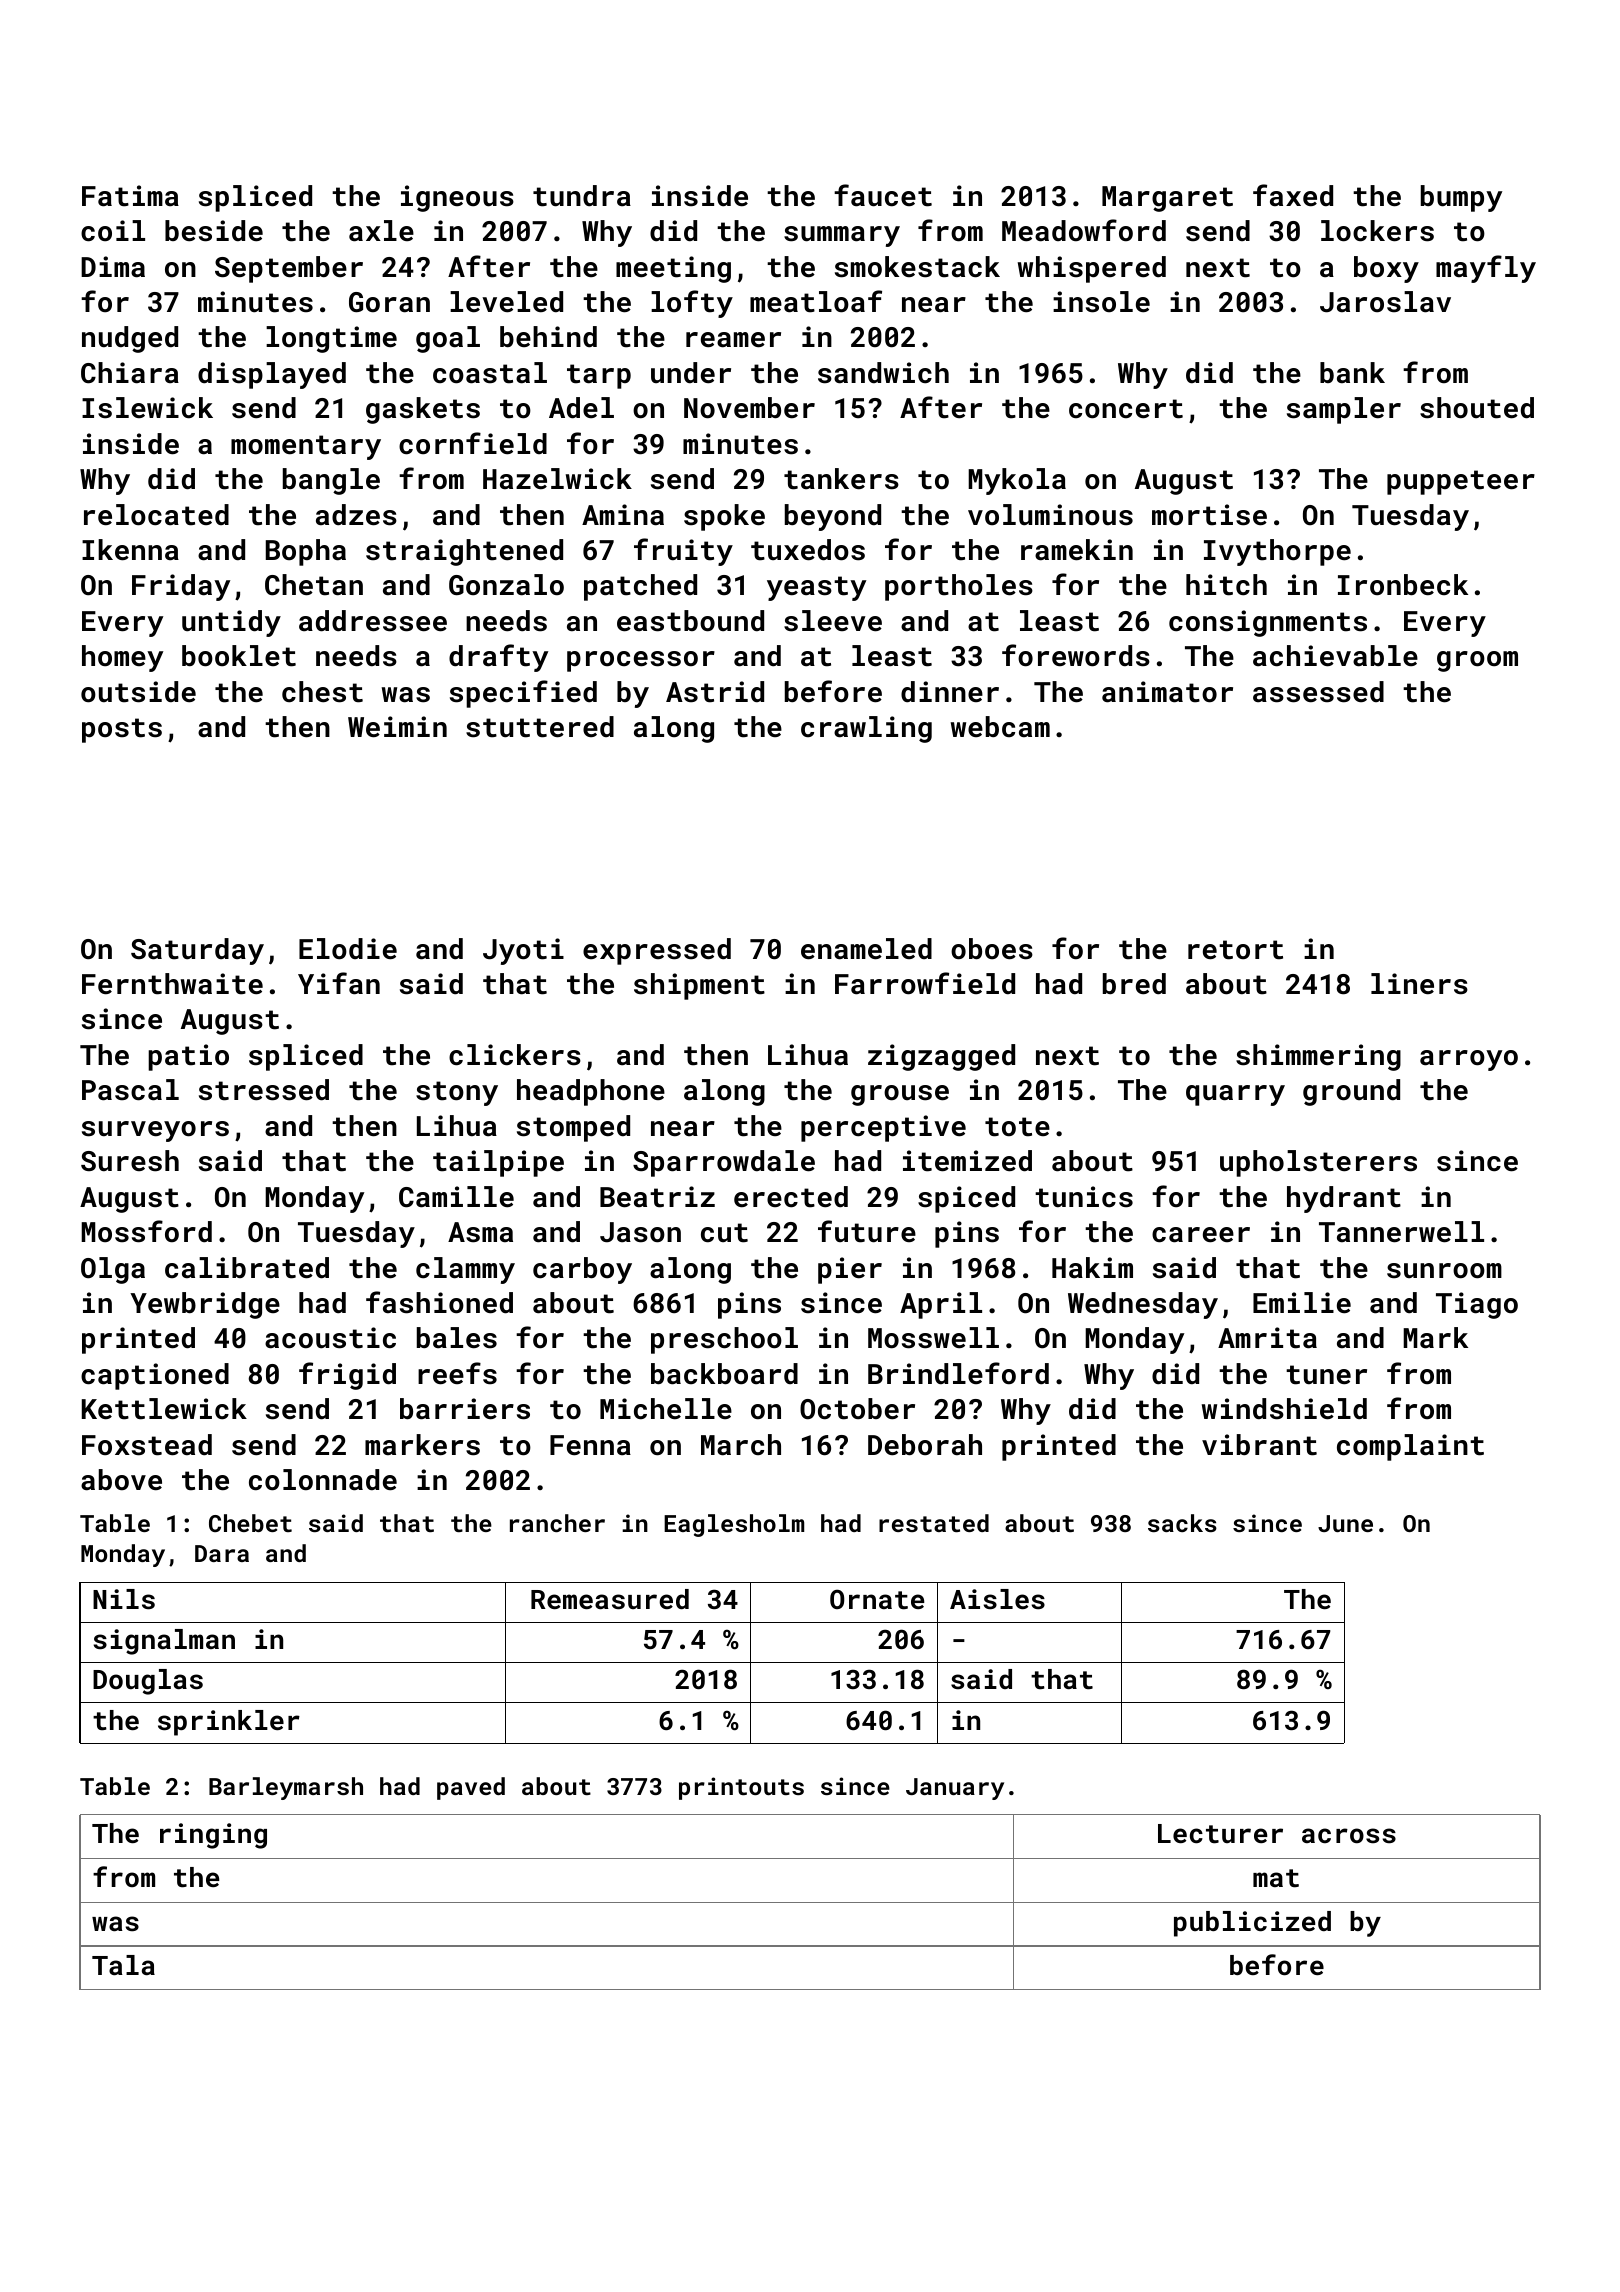  I want to click on relocated, so click(156, 515).
